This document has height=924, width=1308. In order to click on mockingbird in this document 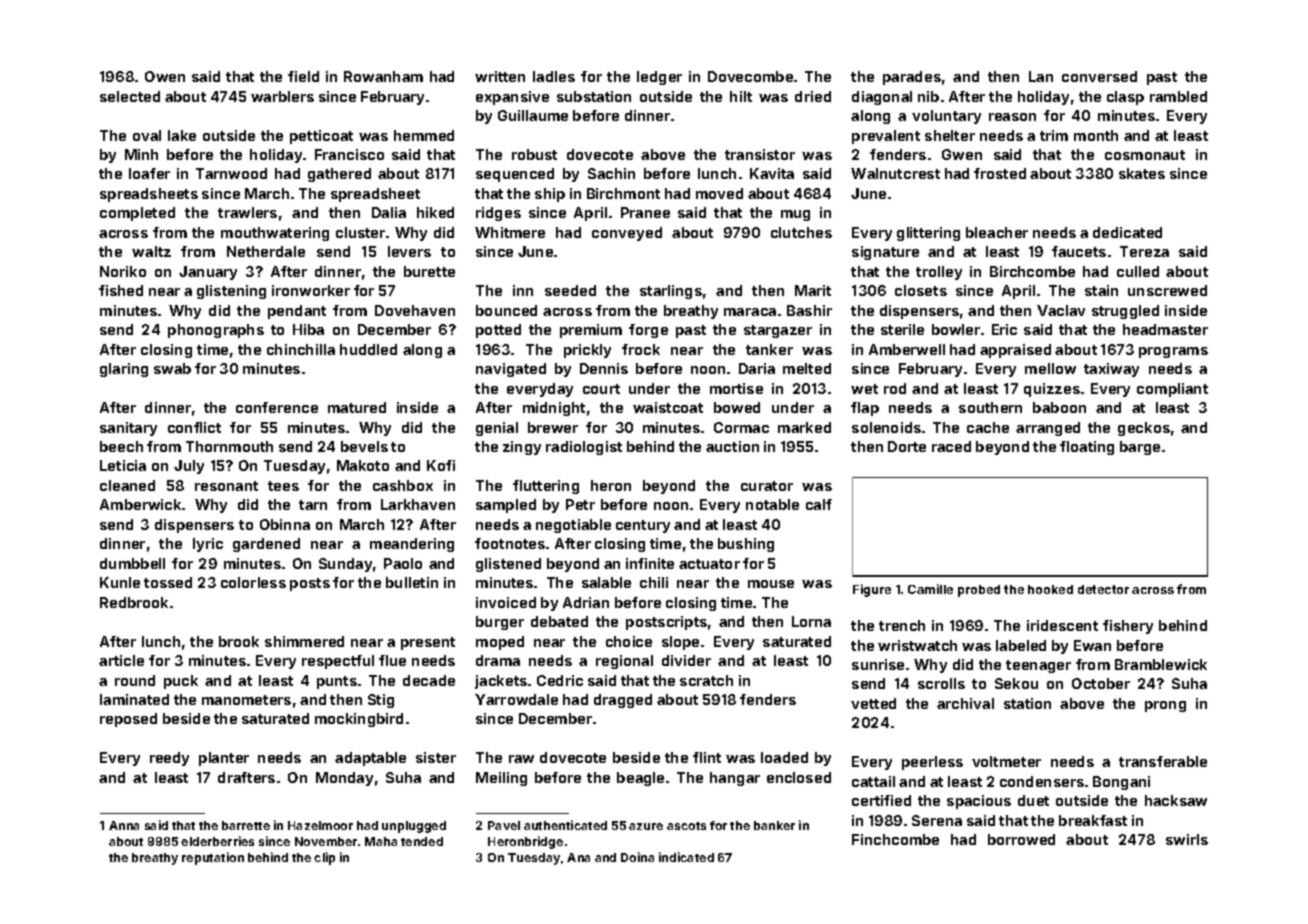, I will do `click(359, 720)`.
